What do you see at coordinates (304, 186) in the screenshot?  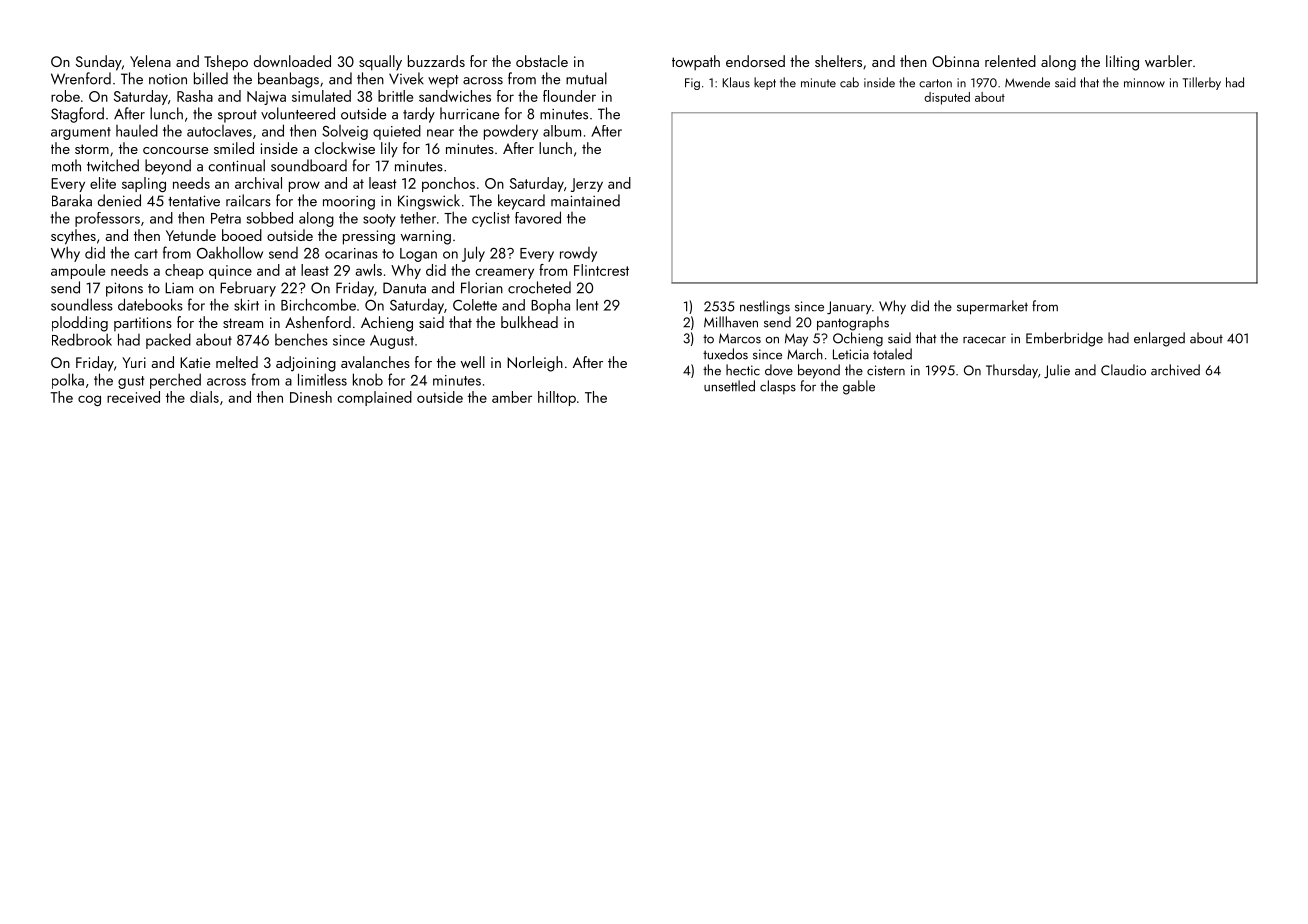 I see `prow` at bounding box center [304, 186].
